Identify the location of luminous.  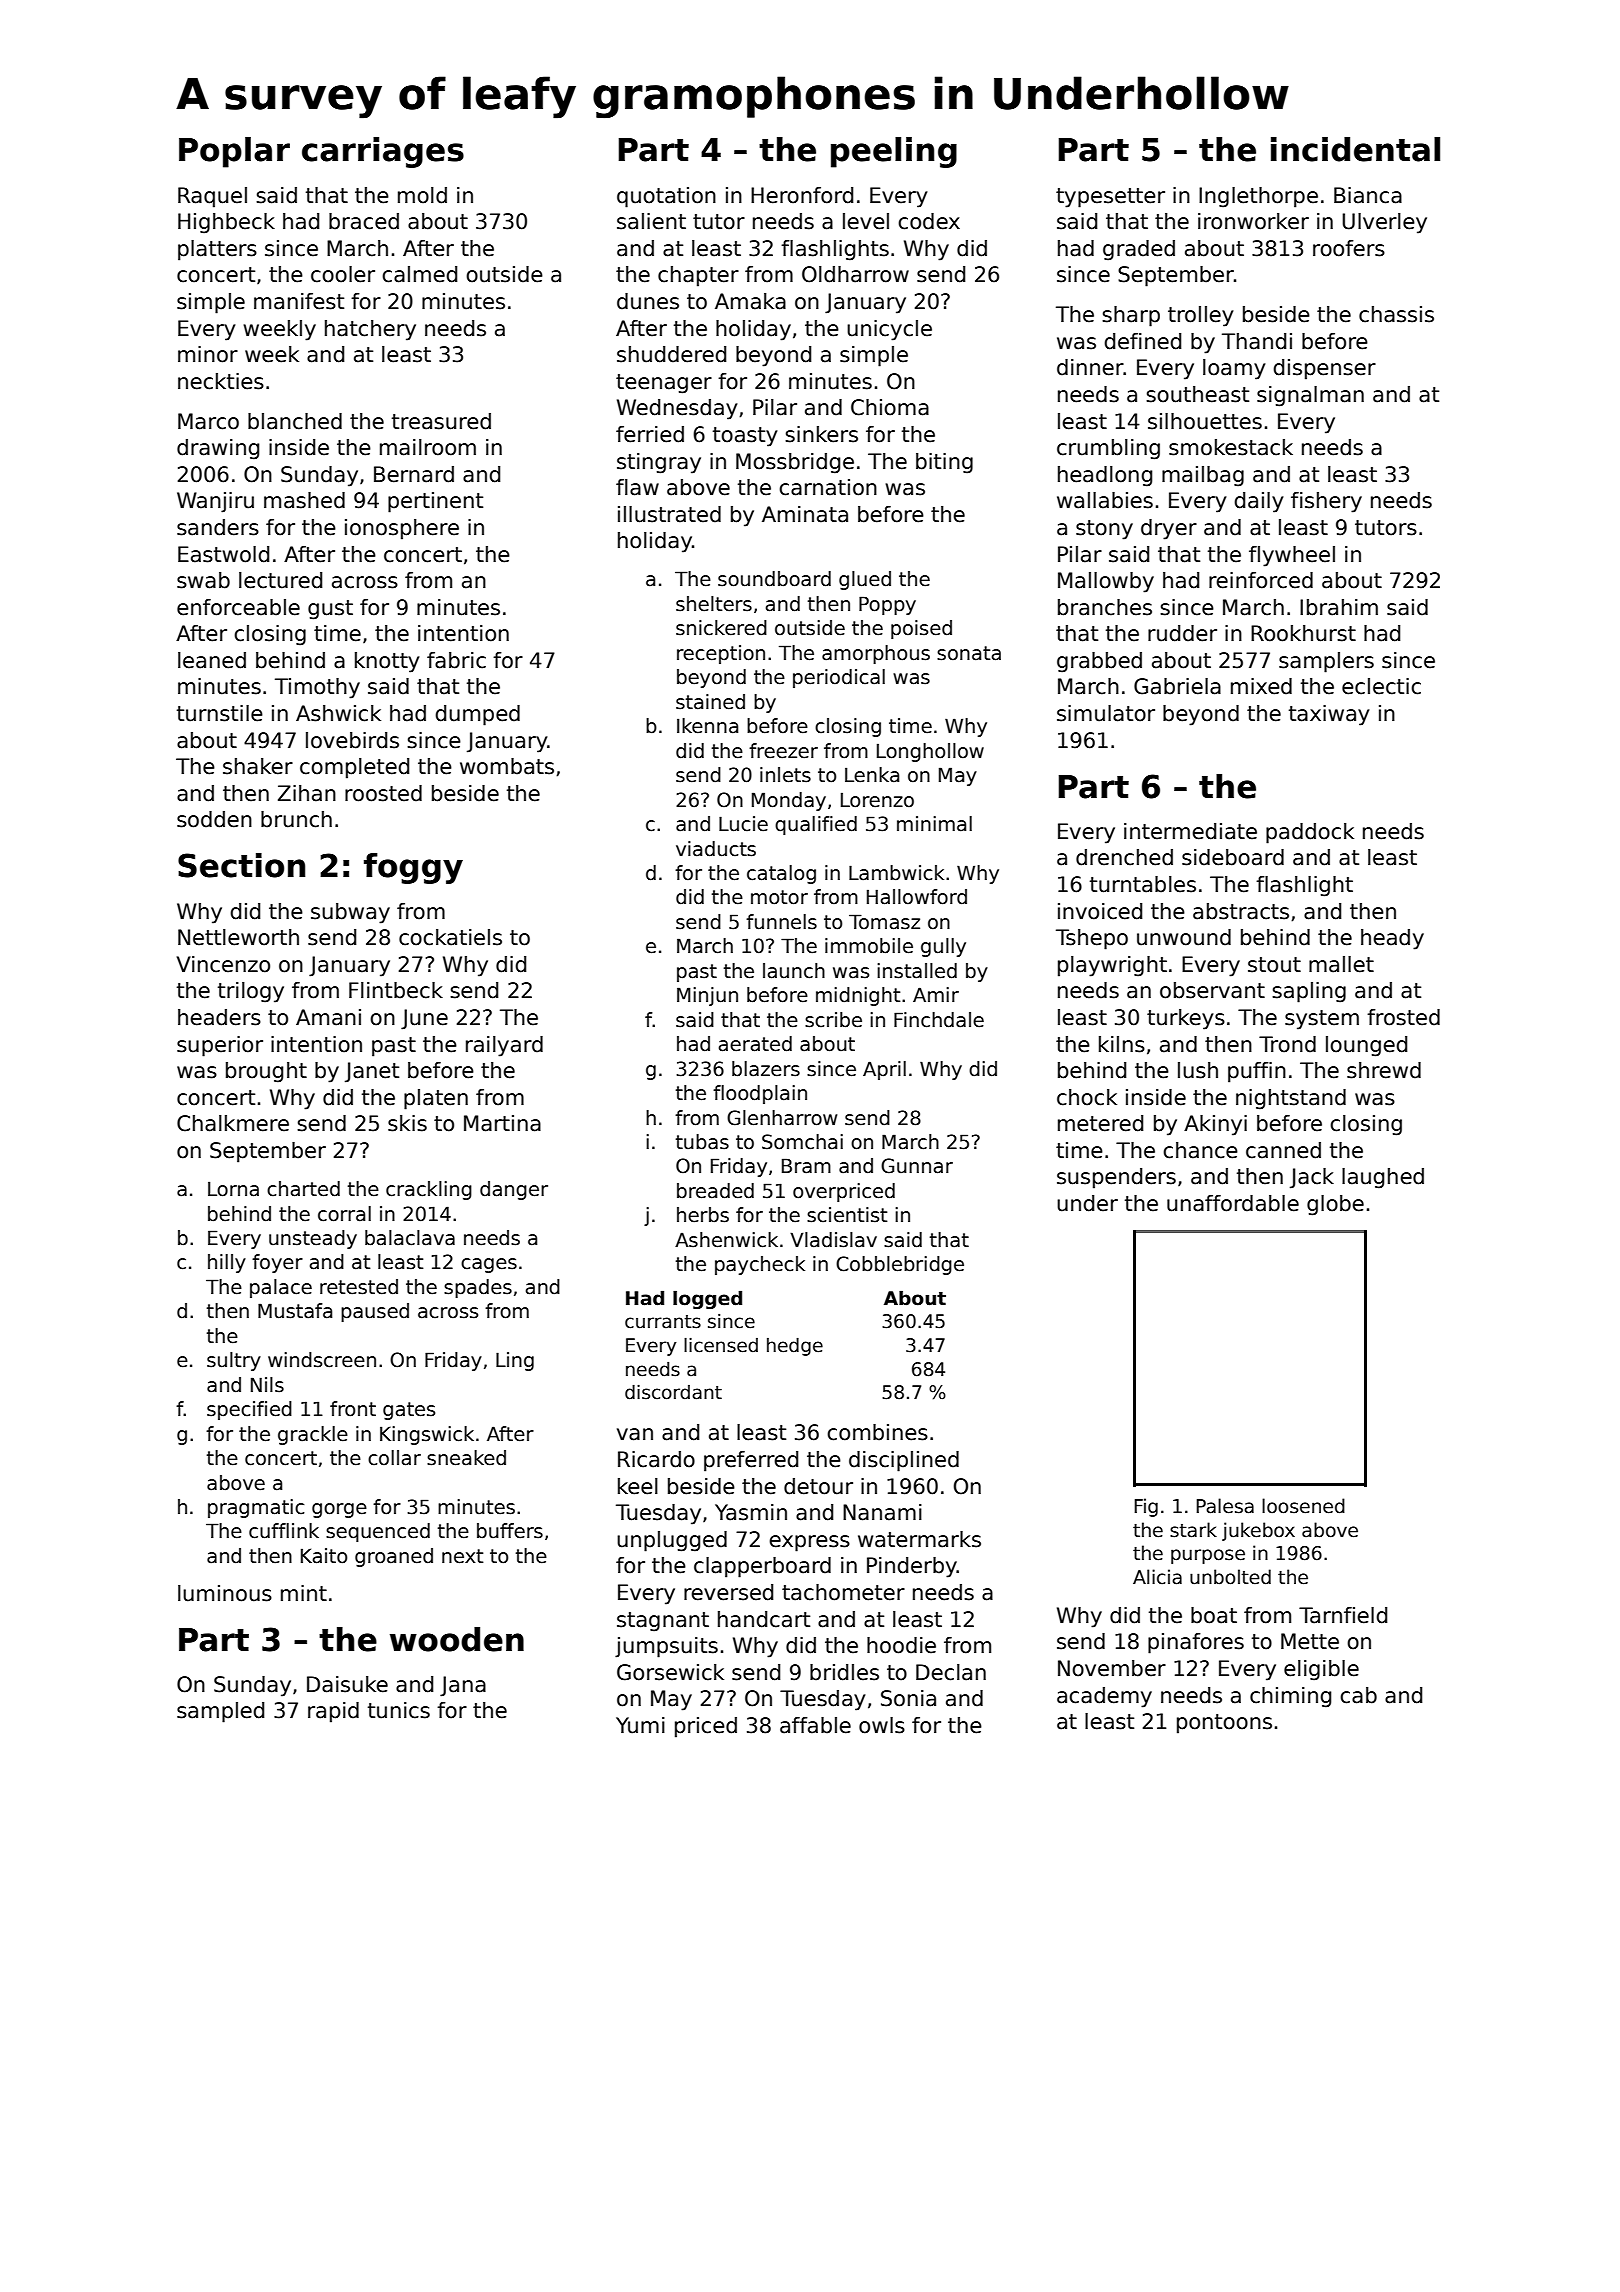
(225, 1593).
